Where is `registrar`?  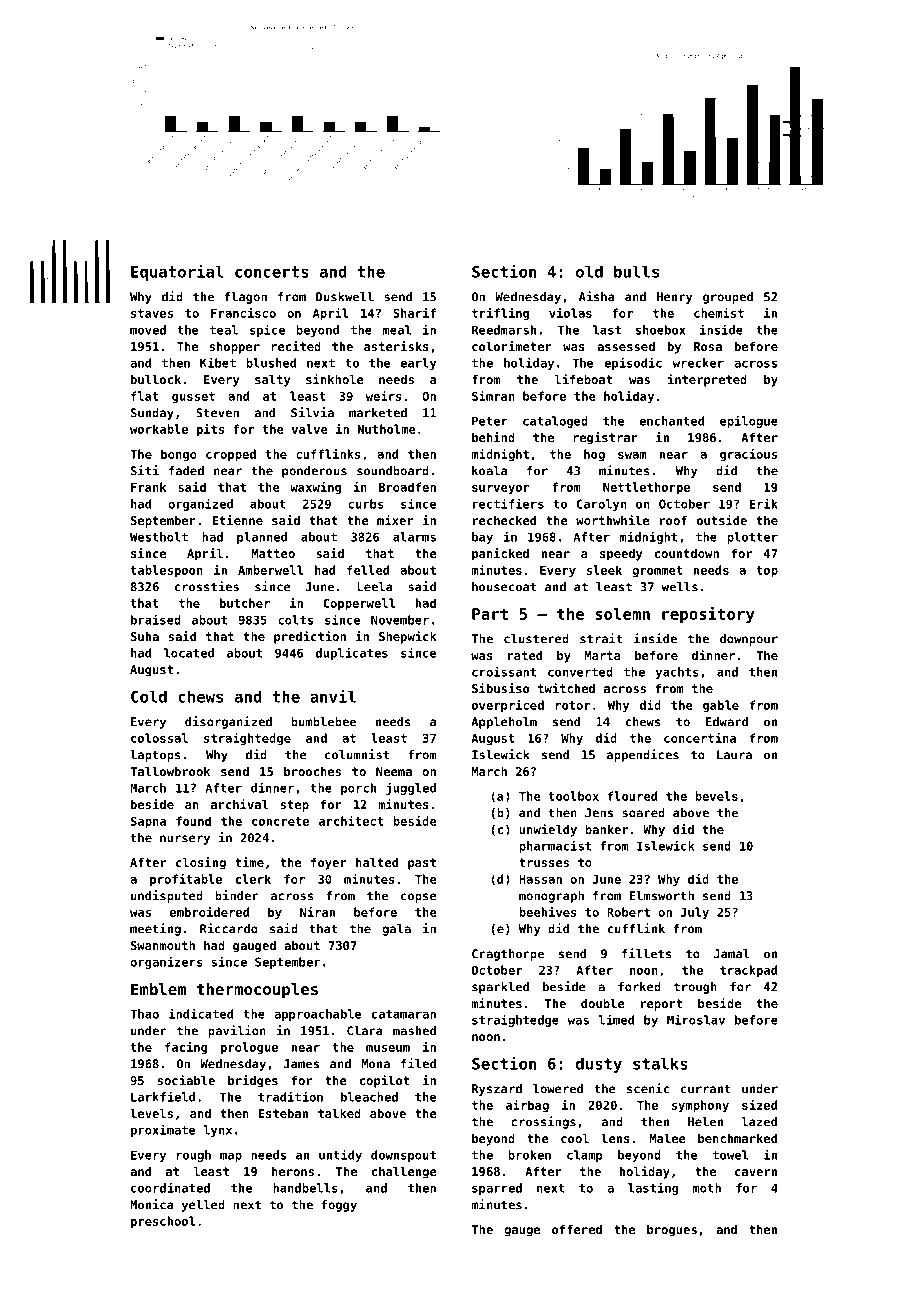
registrar is located at coordinates (605, 438).
